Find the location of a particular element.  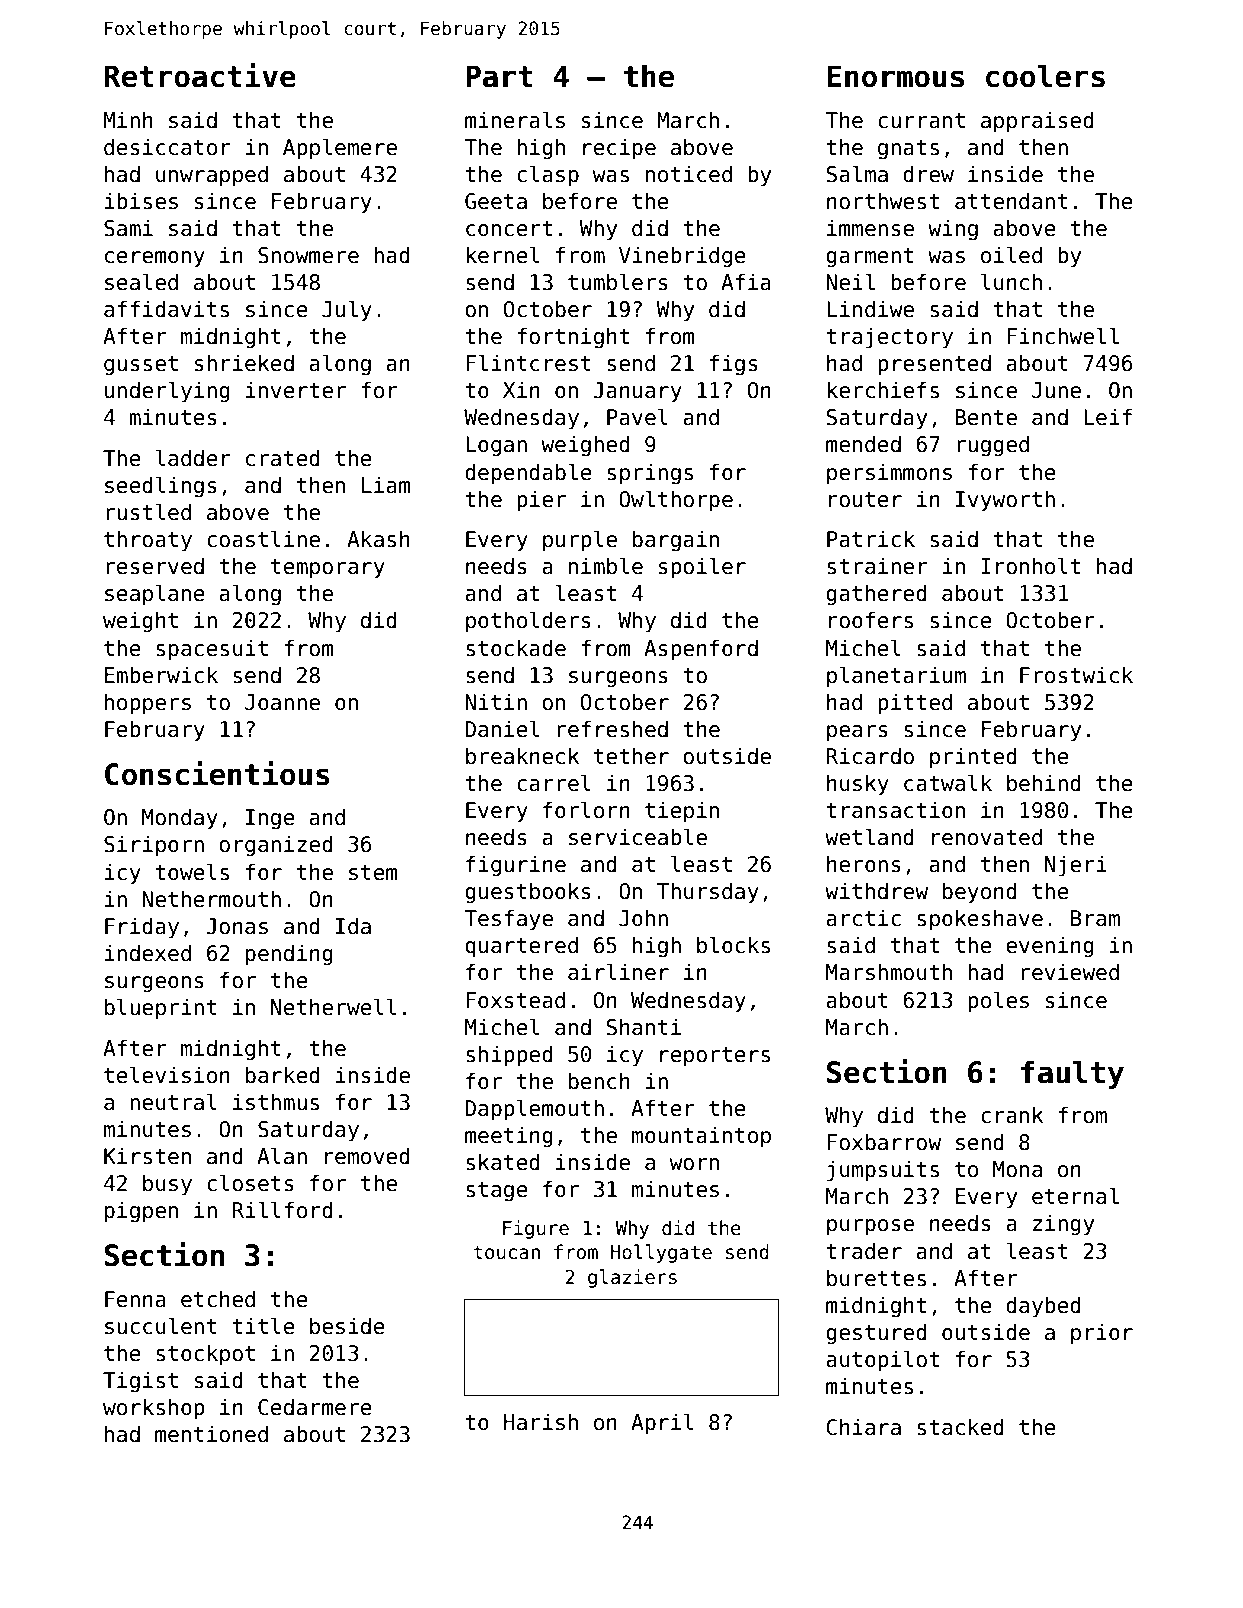

Aspenford is located at coordinates (701, 650).
